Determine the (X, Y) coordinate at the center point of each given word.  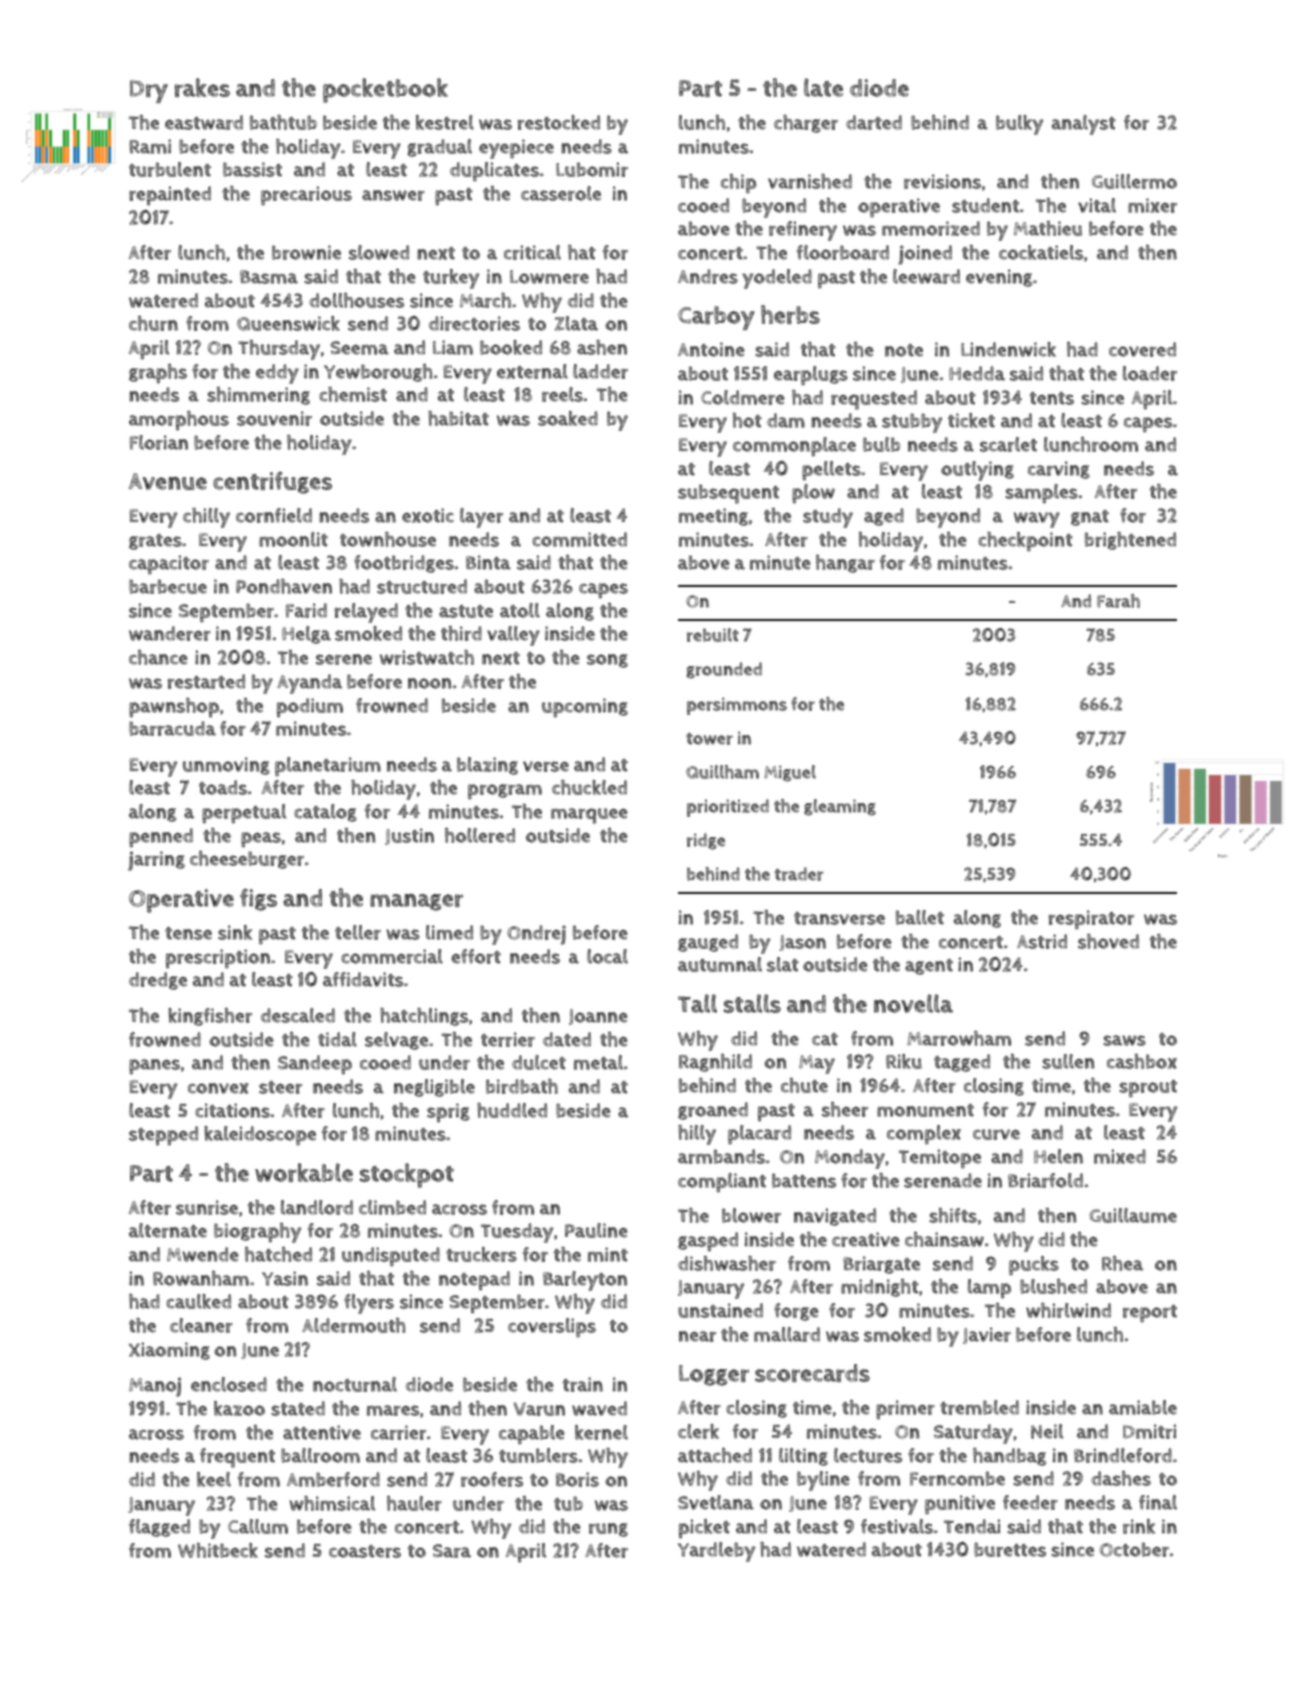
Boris (577, 1479)
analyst (1084, 125)
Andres (708, 276)
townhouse (388, 539)
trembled (979, 1407)
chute (804, 1085)
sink (235, 932)
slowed (379, 252)
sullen (1068, 1061)
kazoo (239, 1408)
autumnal (720, 964)
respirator (1091, 920)
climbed (392, 1207)
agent (929, 967)
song (607, 661)
